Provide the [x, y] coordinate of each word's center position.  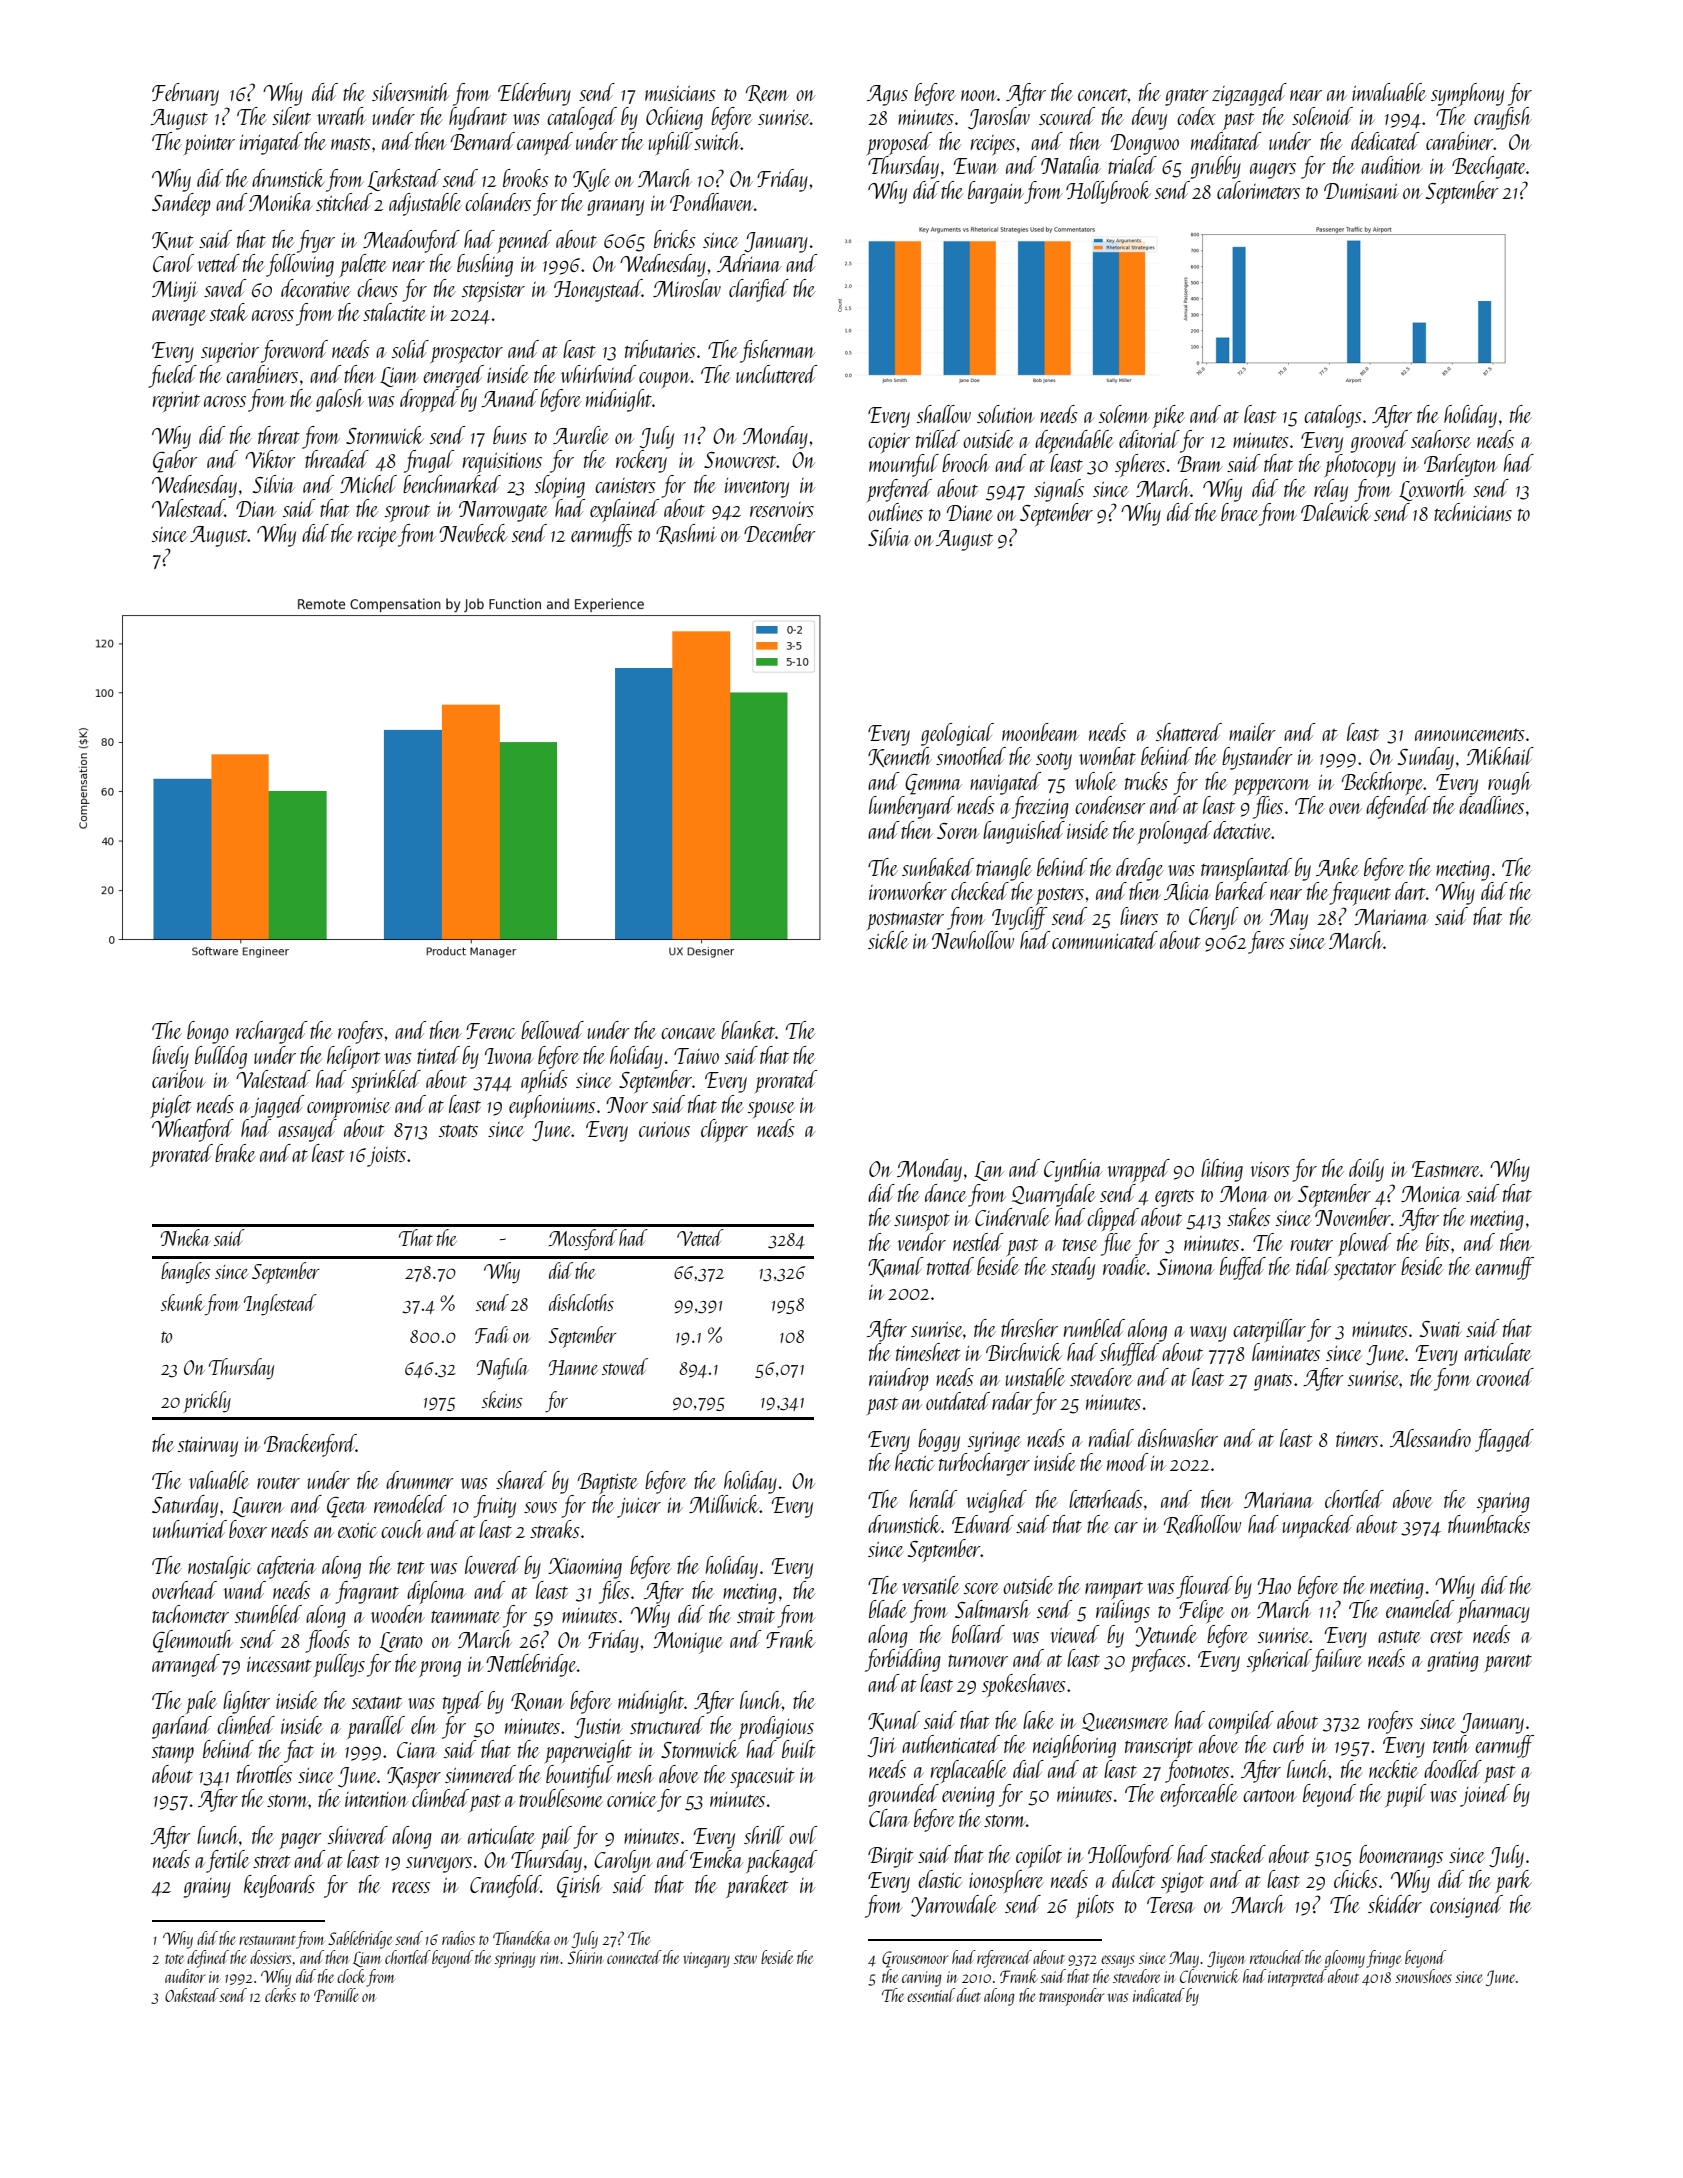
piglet [171, 1106]
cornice [632, 1799]
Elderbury [534, 94]
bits [1438, 1242]
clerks [280, 1995]
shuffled [1129, 1354]
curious [664, 1129]
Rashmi [686, 534]
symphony [1467, 94]
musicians [680, 93]
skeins [502, 1399]
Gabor [175, 461]
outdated [958, 1401]
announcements [1470, 735]
